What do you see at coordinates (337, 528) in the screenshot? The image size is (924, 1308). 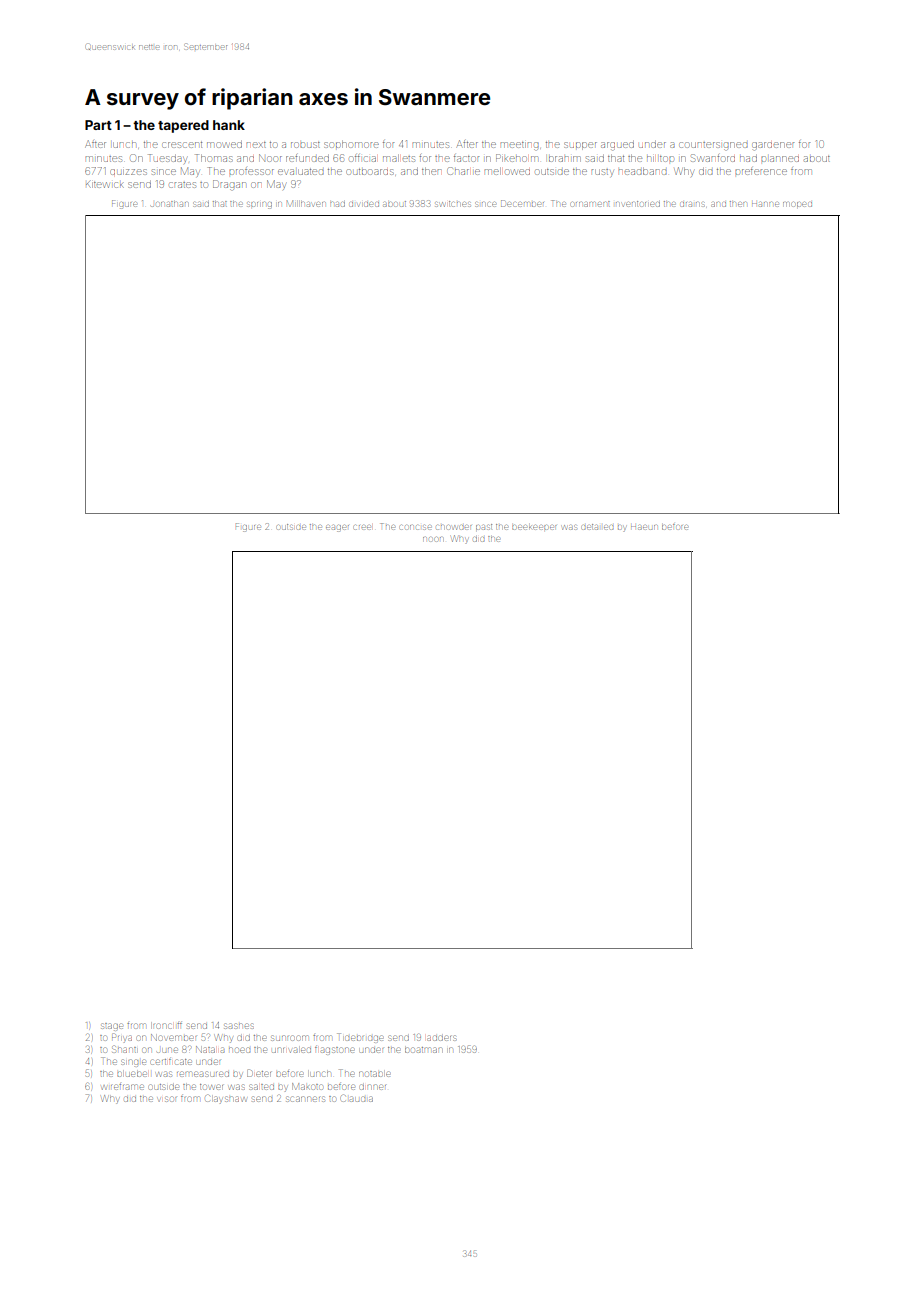 I see `eager` at bounding box center [337, 528].
